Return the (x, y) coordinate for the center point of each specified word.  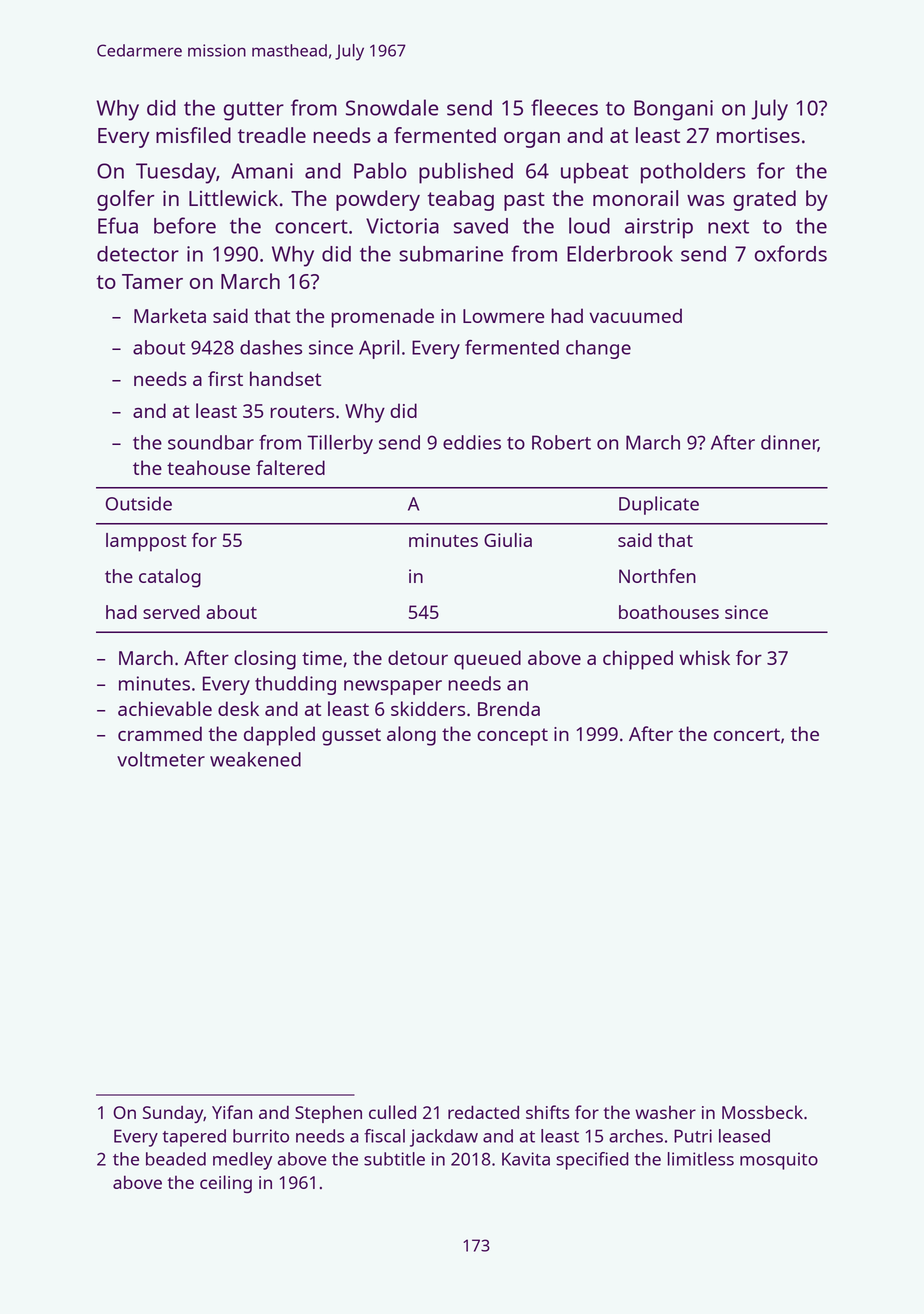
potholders (693, 173)
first (225, 378)
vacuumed (635, 315)
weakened (255, 759)
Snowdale (392, 107)
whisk (704, 657)
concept (512, 737)
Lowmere (503, 316)
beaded (176, 1159)
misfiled (193, 135)
